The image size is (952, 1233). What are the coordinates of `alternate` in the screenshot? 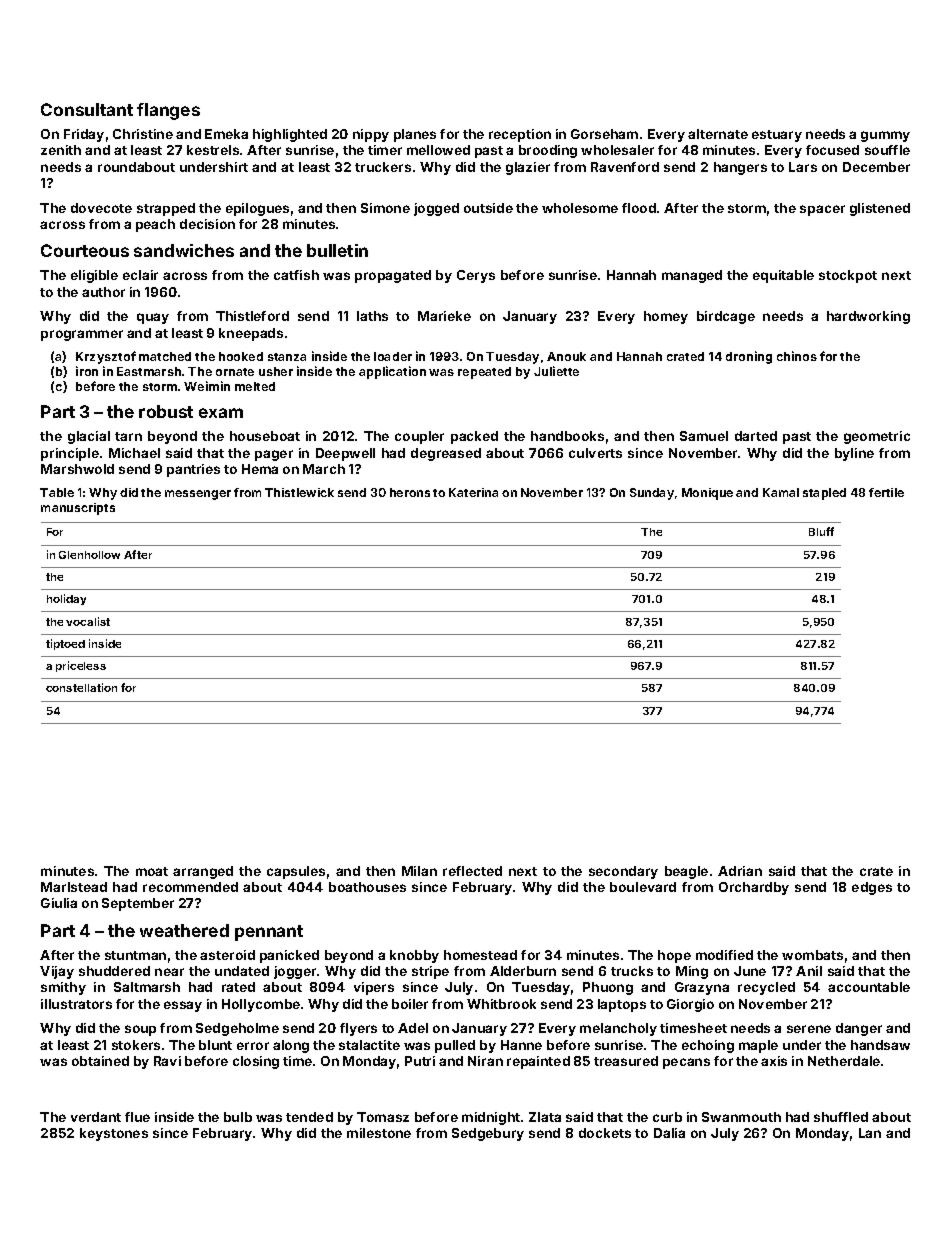 It's located at (718, 134).
